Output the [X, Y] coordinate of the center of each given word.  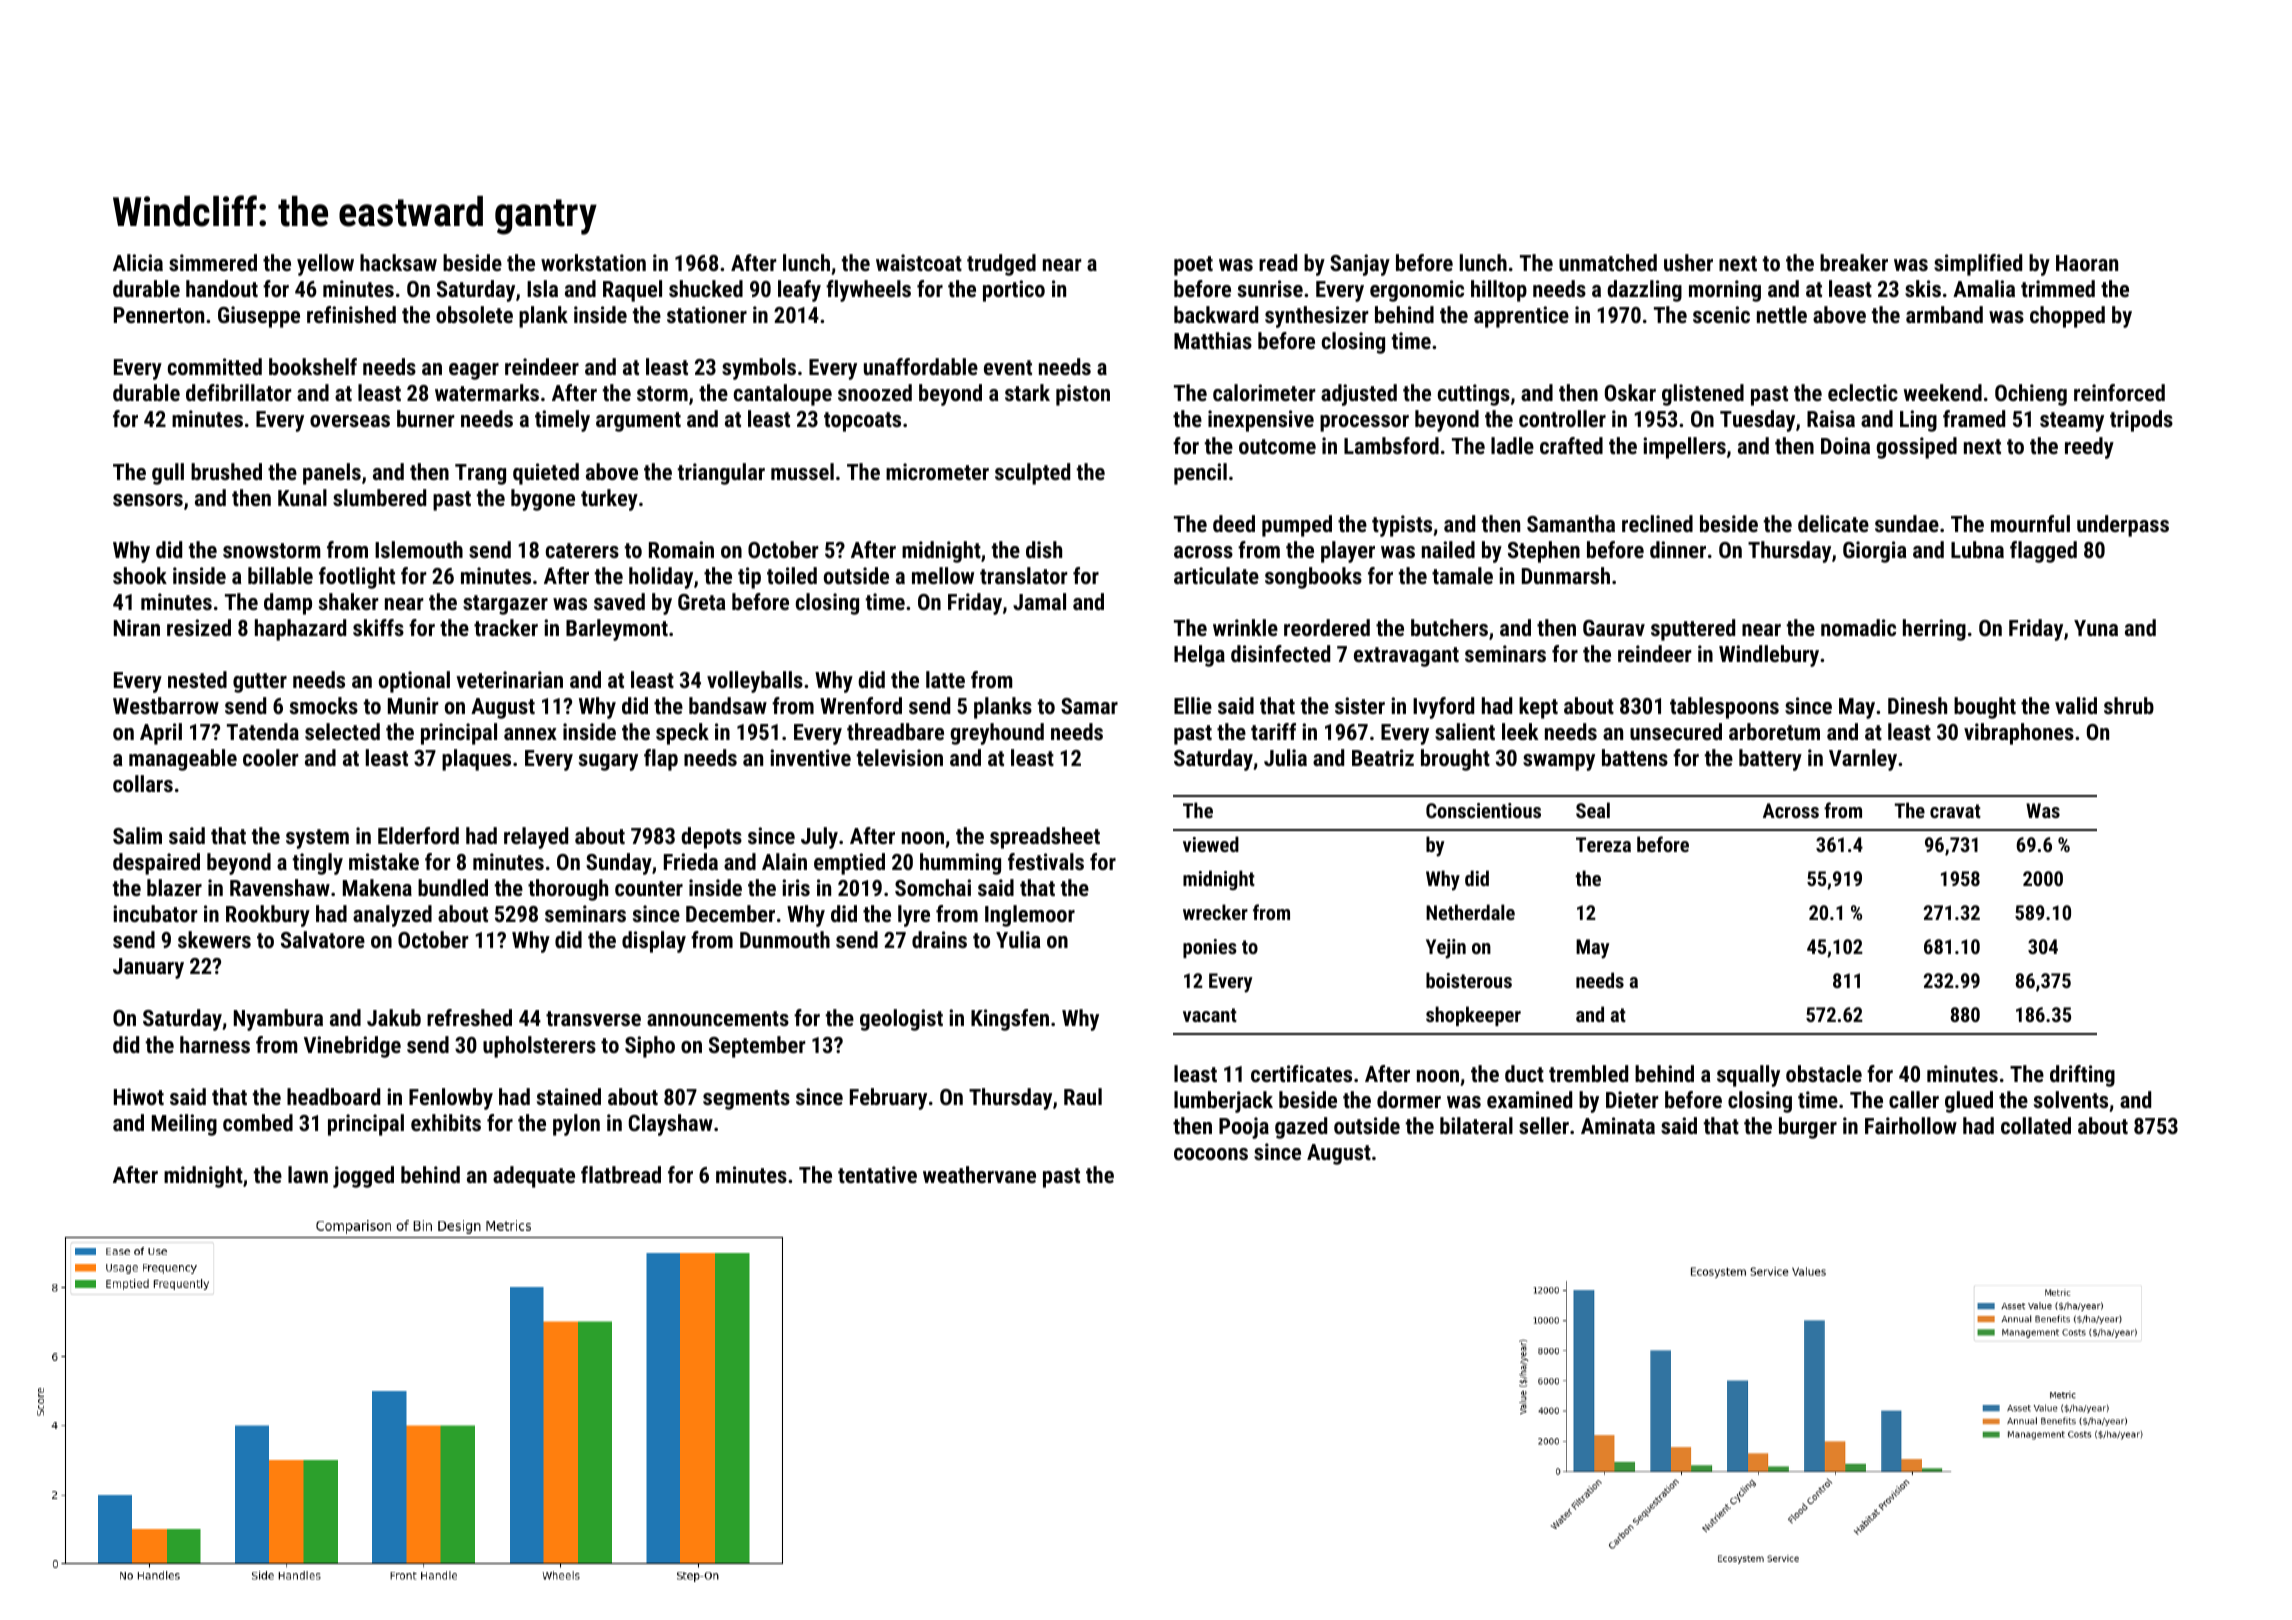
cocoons [1211, 1154]
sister [1360, 705]
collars [143, 783]
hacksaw [398, 262]
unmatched [1608, 262]
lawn [308, 1174]
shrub [2129, 705]
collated [2036, 1125]
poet [1193, 266]
